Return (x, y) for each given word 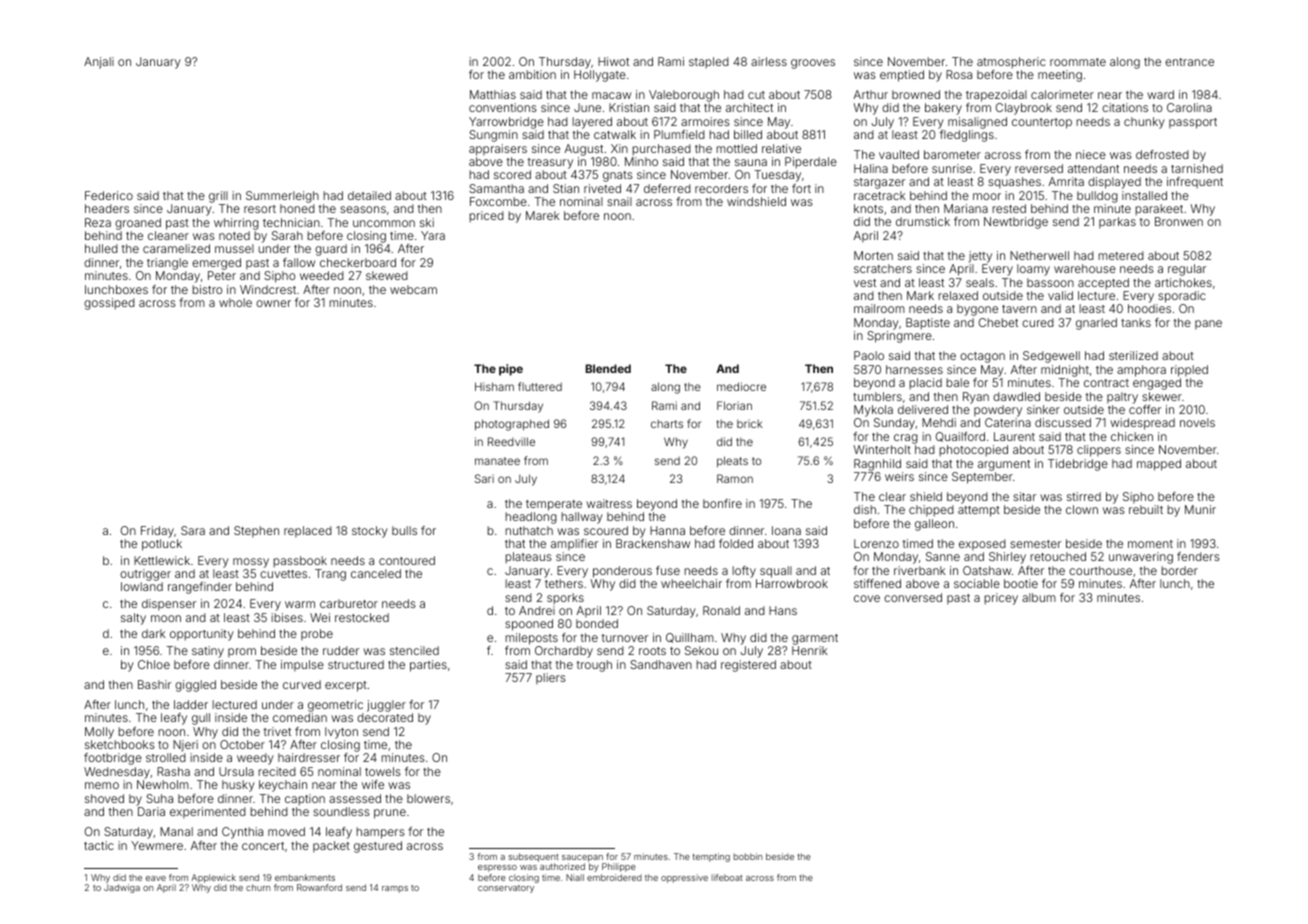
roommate (1078, 62)
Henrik (810, 650)
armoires (705, 121)
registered (748, 666)
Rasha (173, 771)
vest (865, 283)
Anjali (99, 63)
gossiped (109, 304)
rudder (341, 650)
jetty (980, 257)
